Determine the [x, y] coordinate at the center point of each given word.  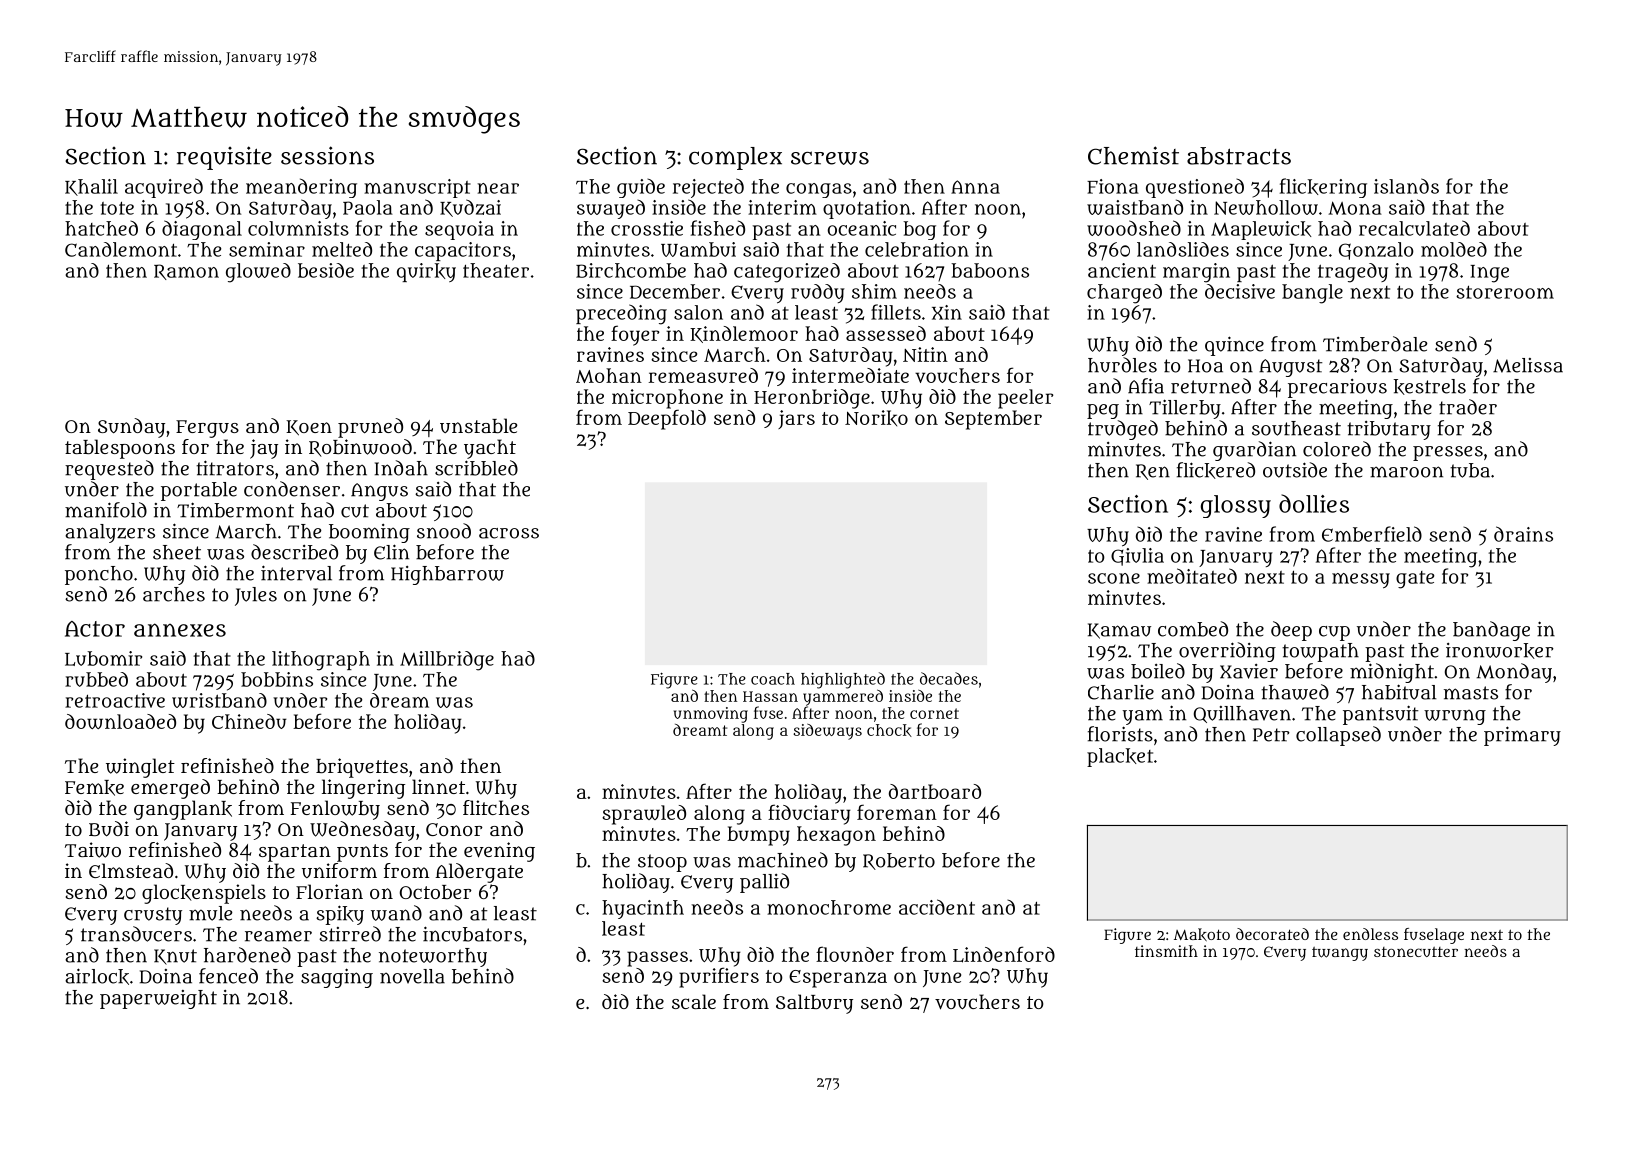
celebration [917, 249]
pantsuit [1381, 715]
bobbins [277, 679]
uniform [339, 870]
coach [773, 679]
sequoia [459, 230]
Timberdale [1375, 344]
